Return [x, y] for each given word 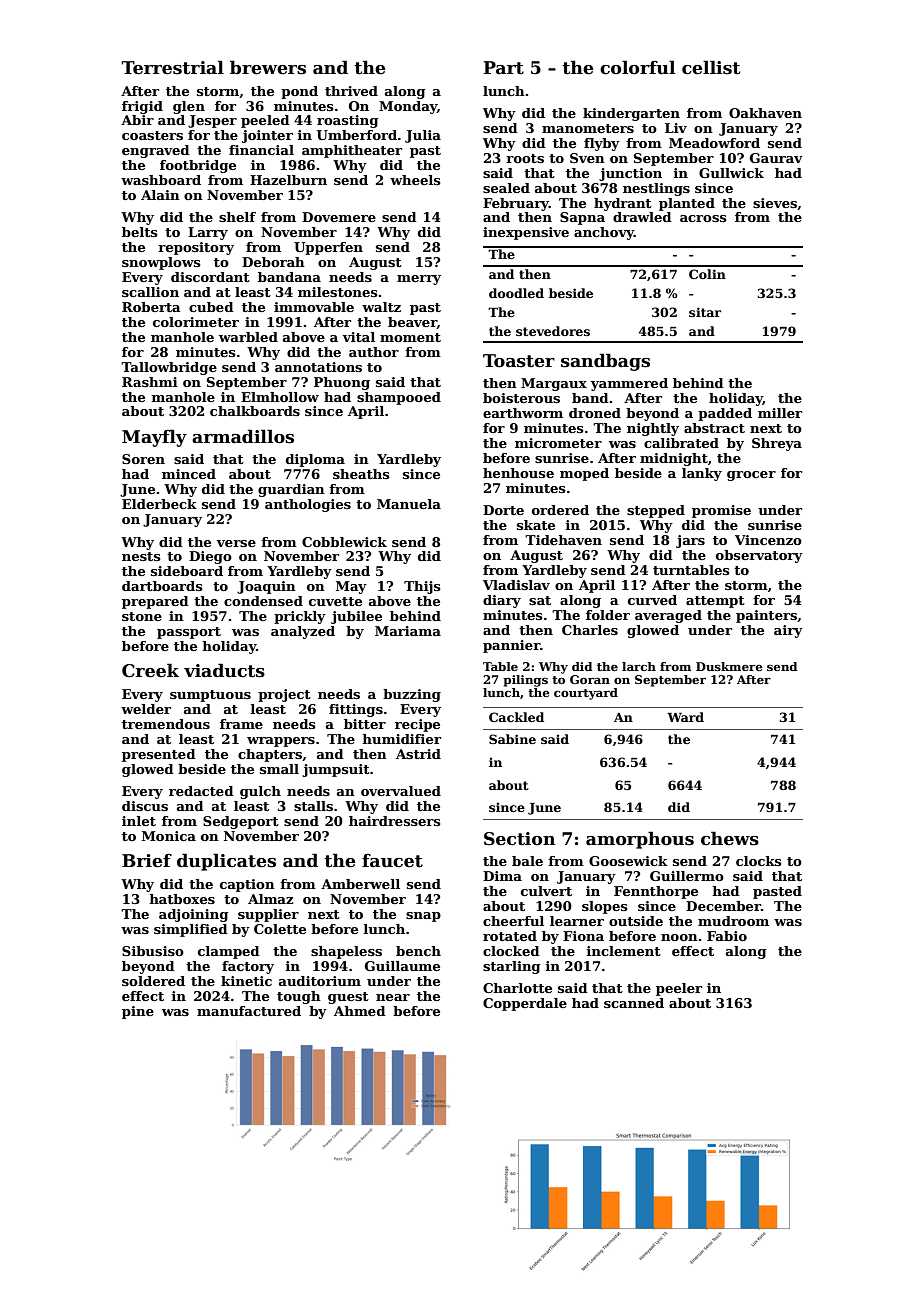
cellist [711, 67]
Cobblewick [344, 542]
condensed [263, 601]
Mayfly [154, 438]
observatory [759, 556]
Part [503, 68]
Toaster [519, 361]
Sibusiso [153, 951]
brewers [268, 67]
